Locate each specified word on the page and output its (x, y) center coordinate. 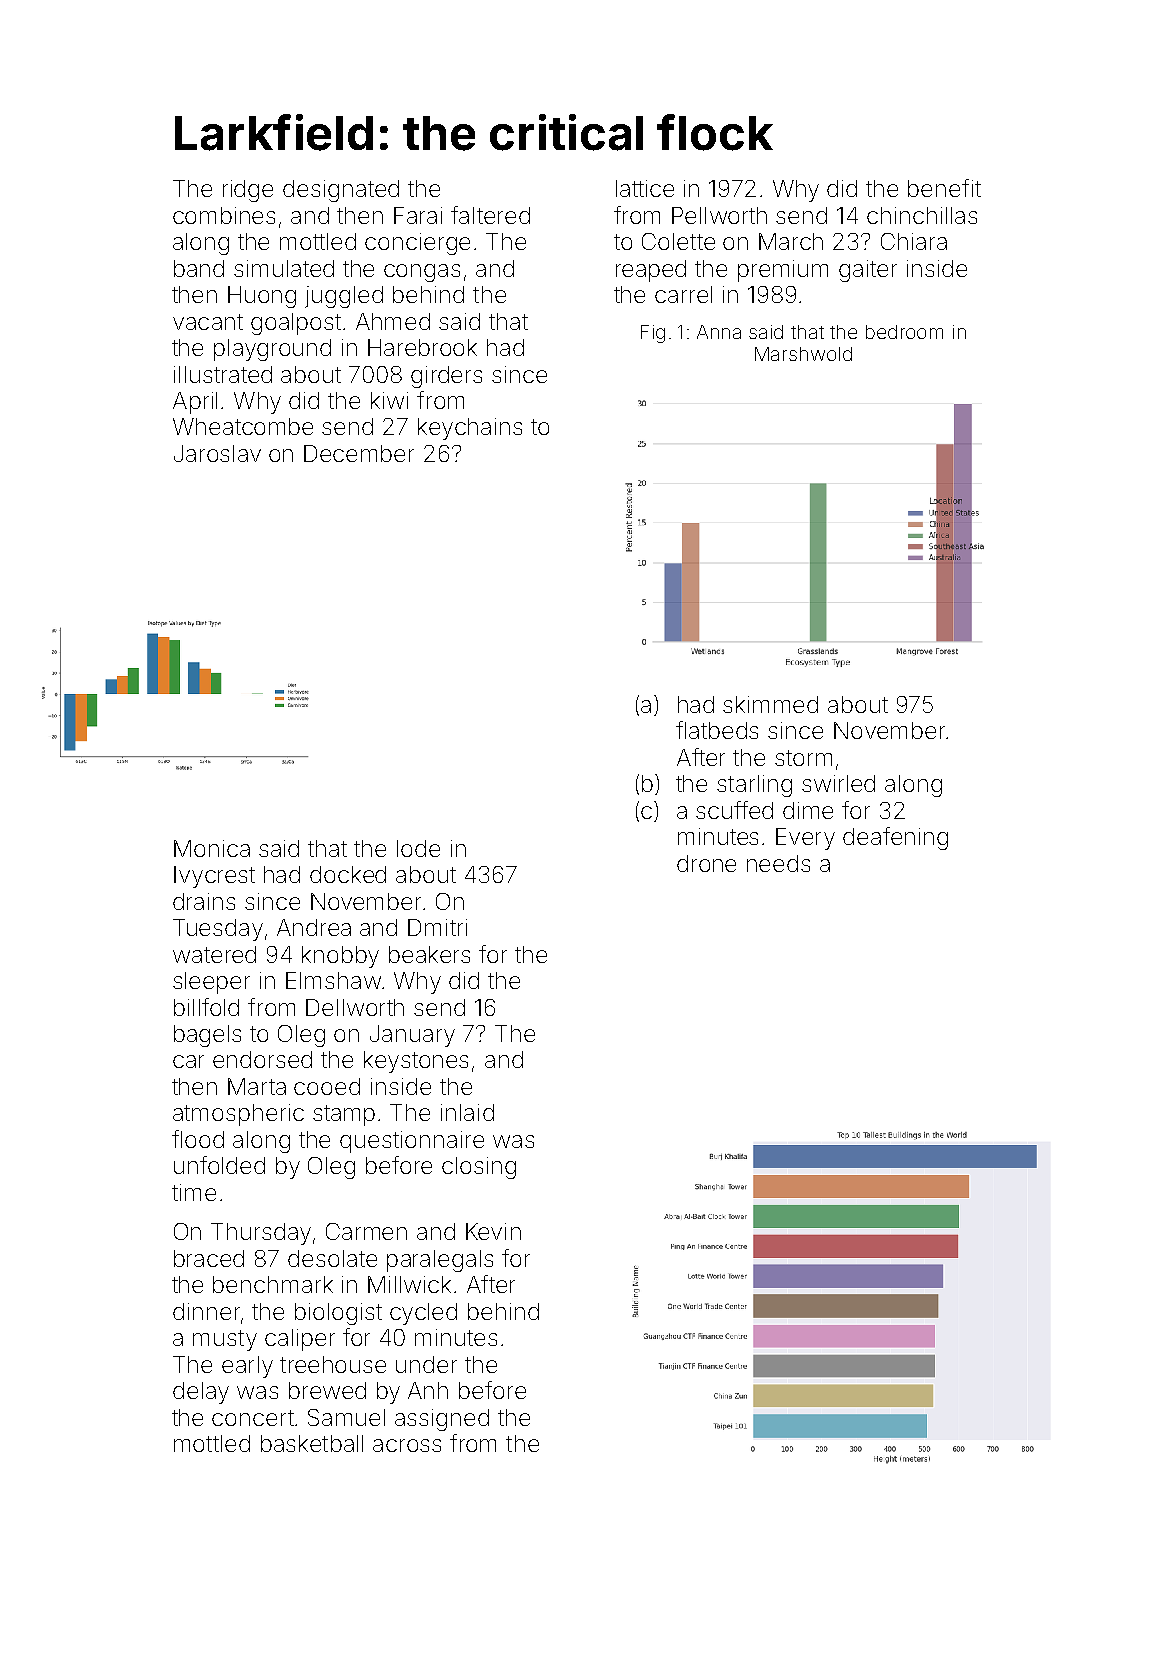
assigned (442, 1420)
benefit (944, 188)
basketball (312, 1443)
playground (272, 350)
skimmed (770, 704)
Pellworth (719, 215)
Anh (428, 1390)
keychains (470, 429)
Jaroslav (217, 453)
